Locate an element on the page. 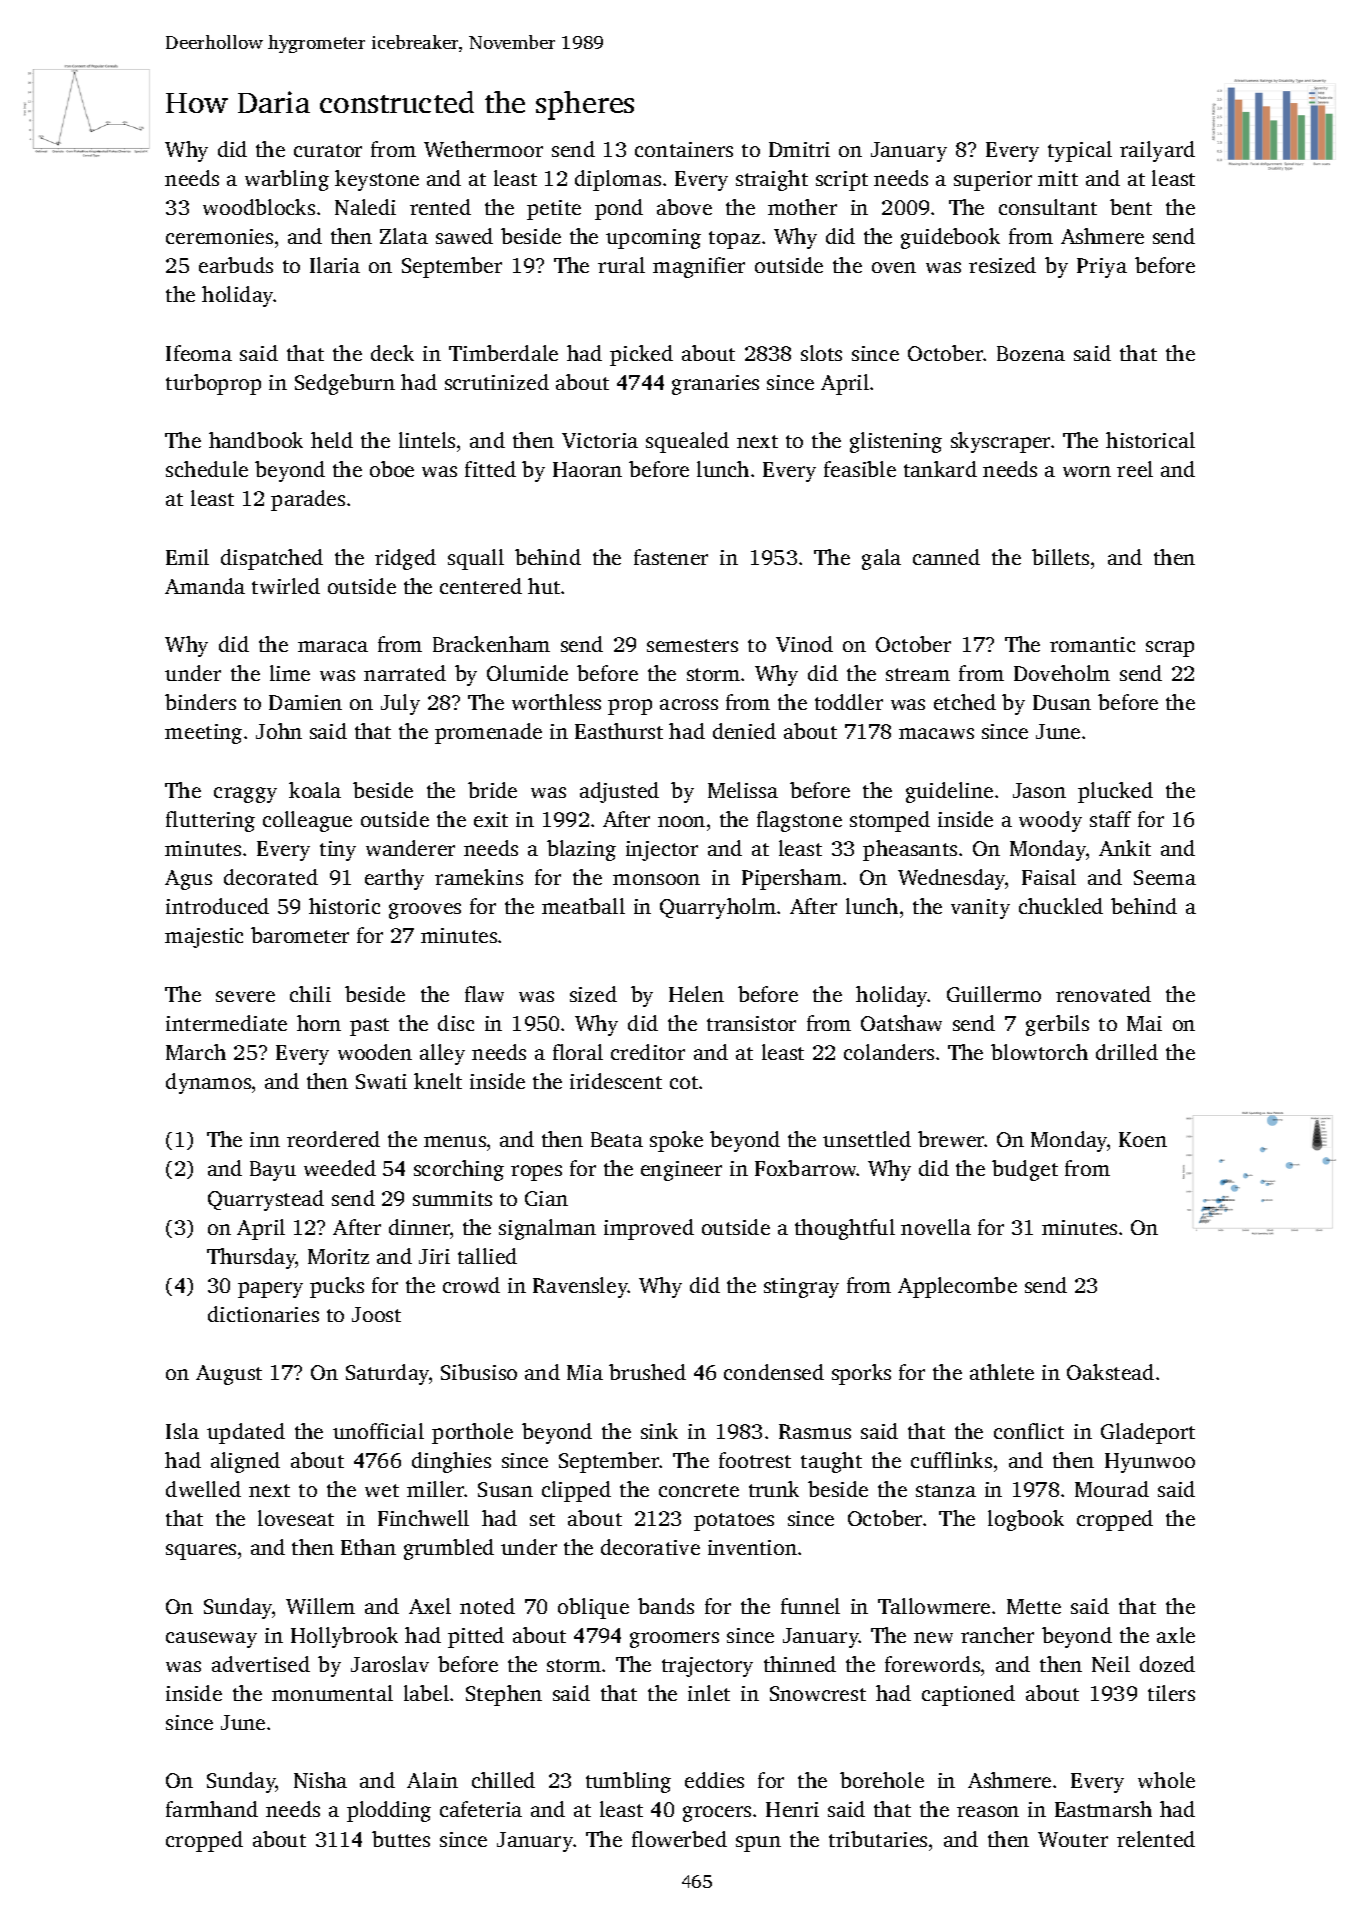  farmhand is located at coordinates (212, 1809).
